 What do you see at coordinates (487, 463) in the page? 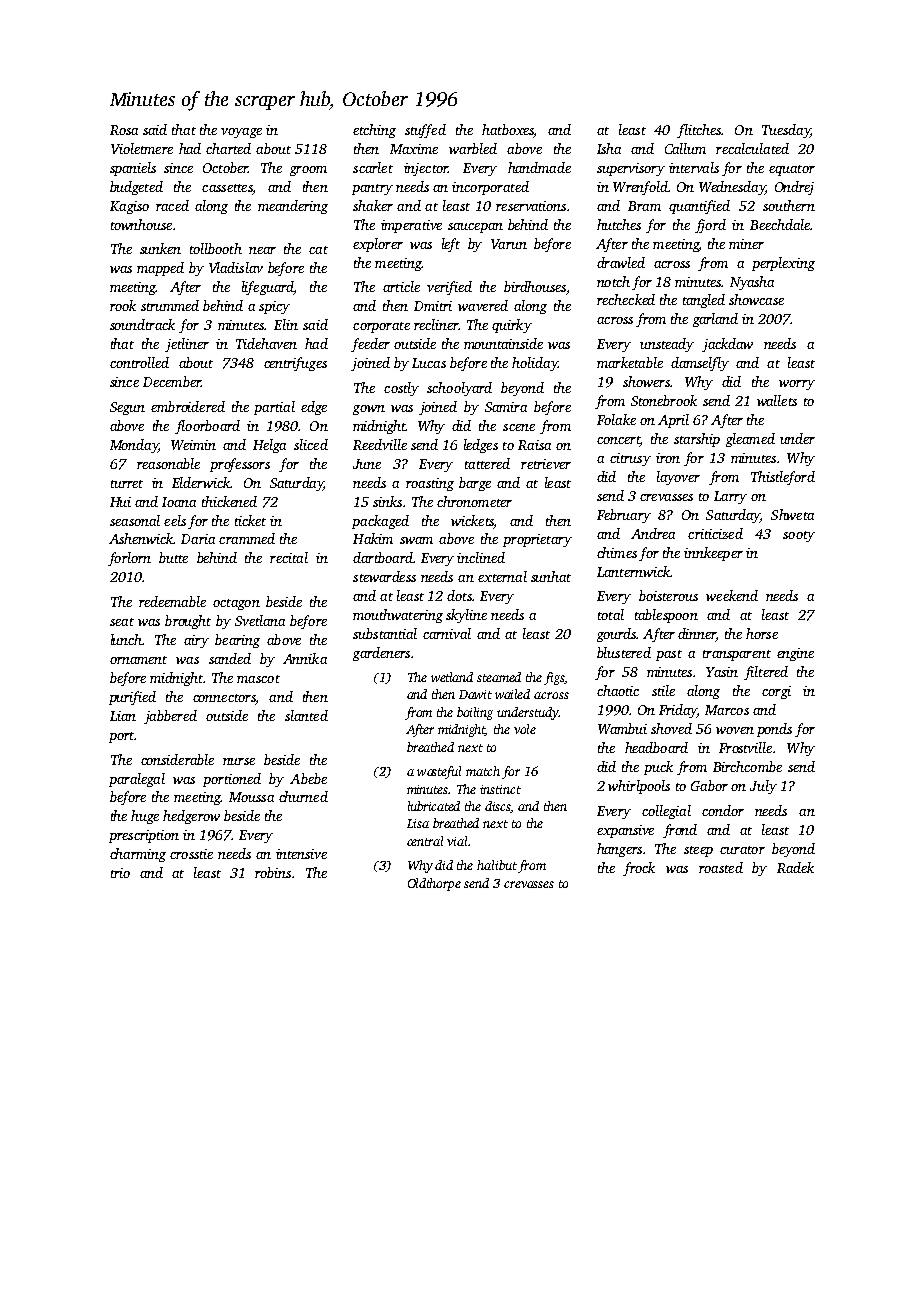
I see `tattered` at bounding box center [487, 463].
